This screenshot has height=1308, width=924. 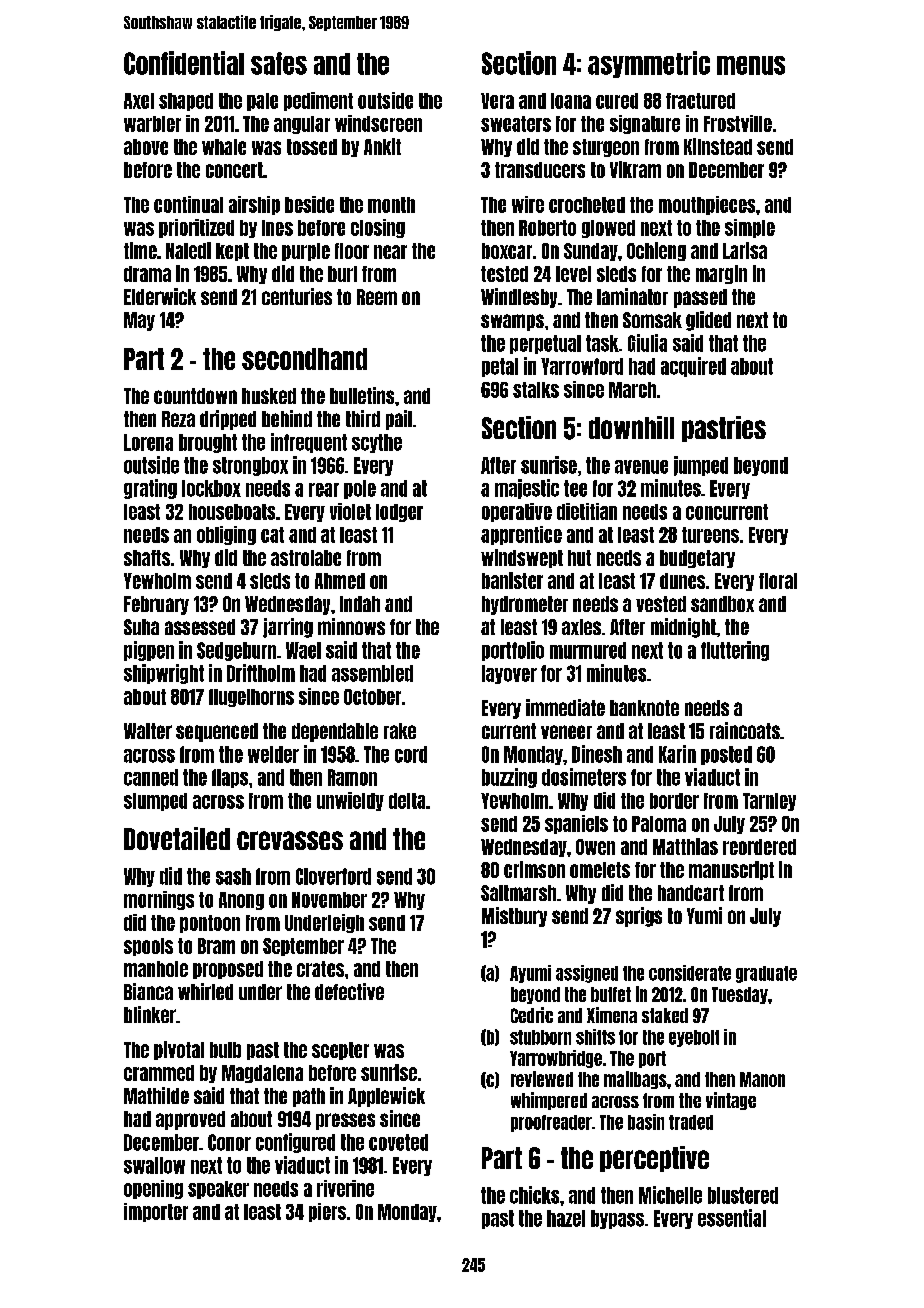 I want to click on opening, so click(x=153, y=1189).
